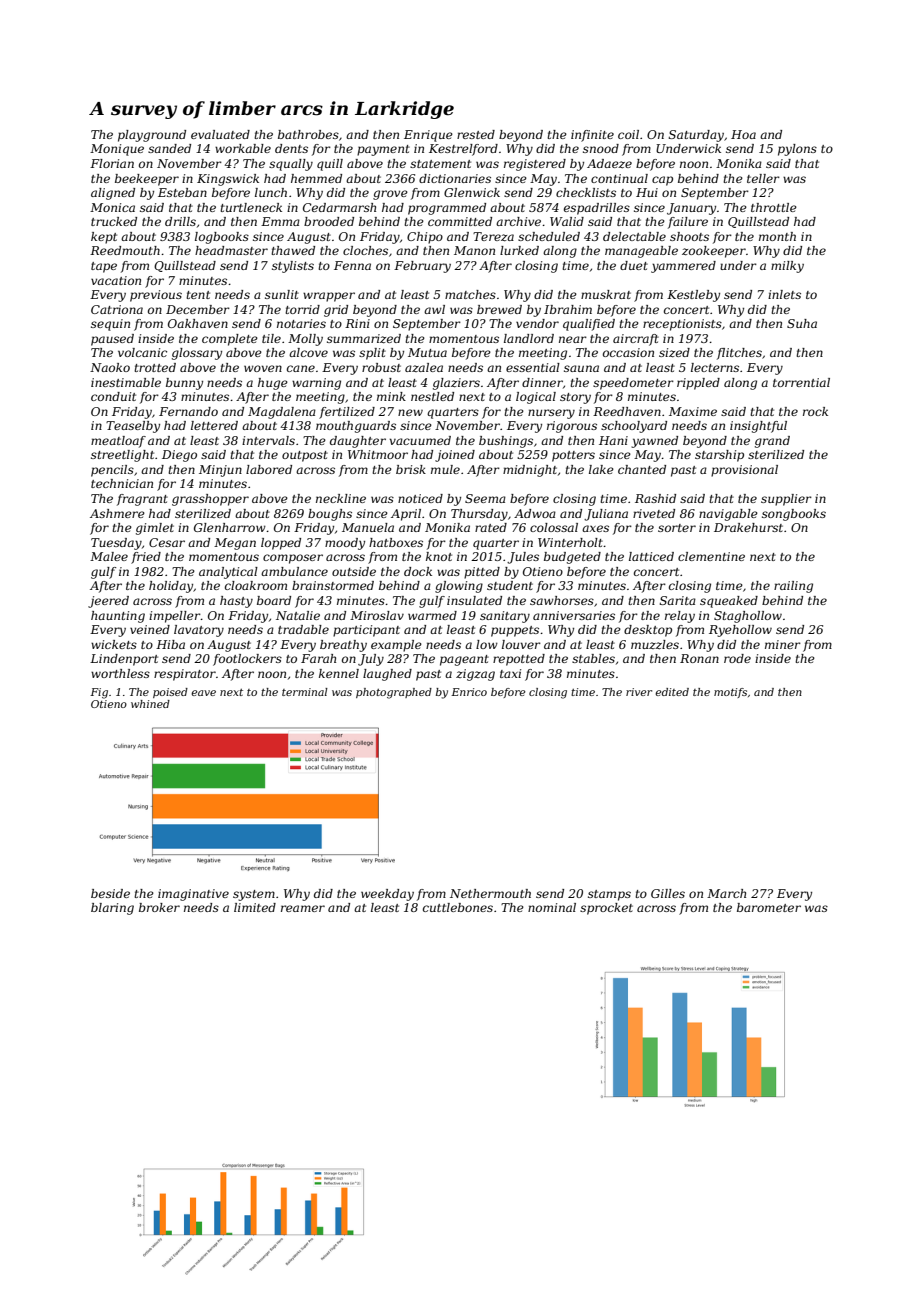 The image size is (924, 1308). Describe the element at coordinates (122, 483) in the page. I see `technician` at that location.
